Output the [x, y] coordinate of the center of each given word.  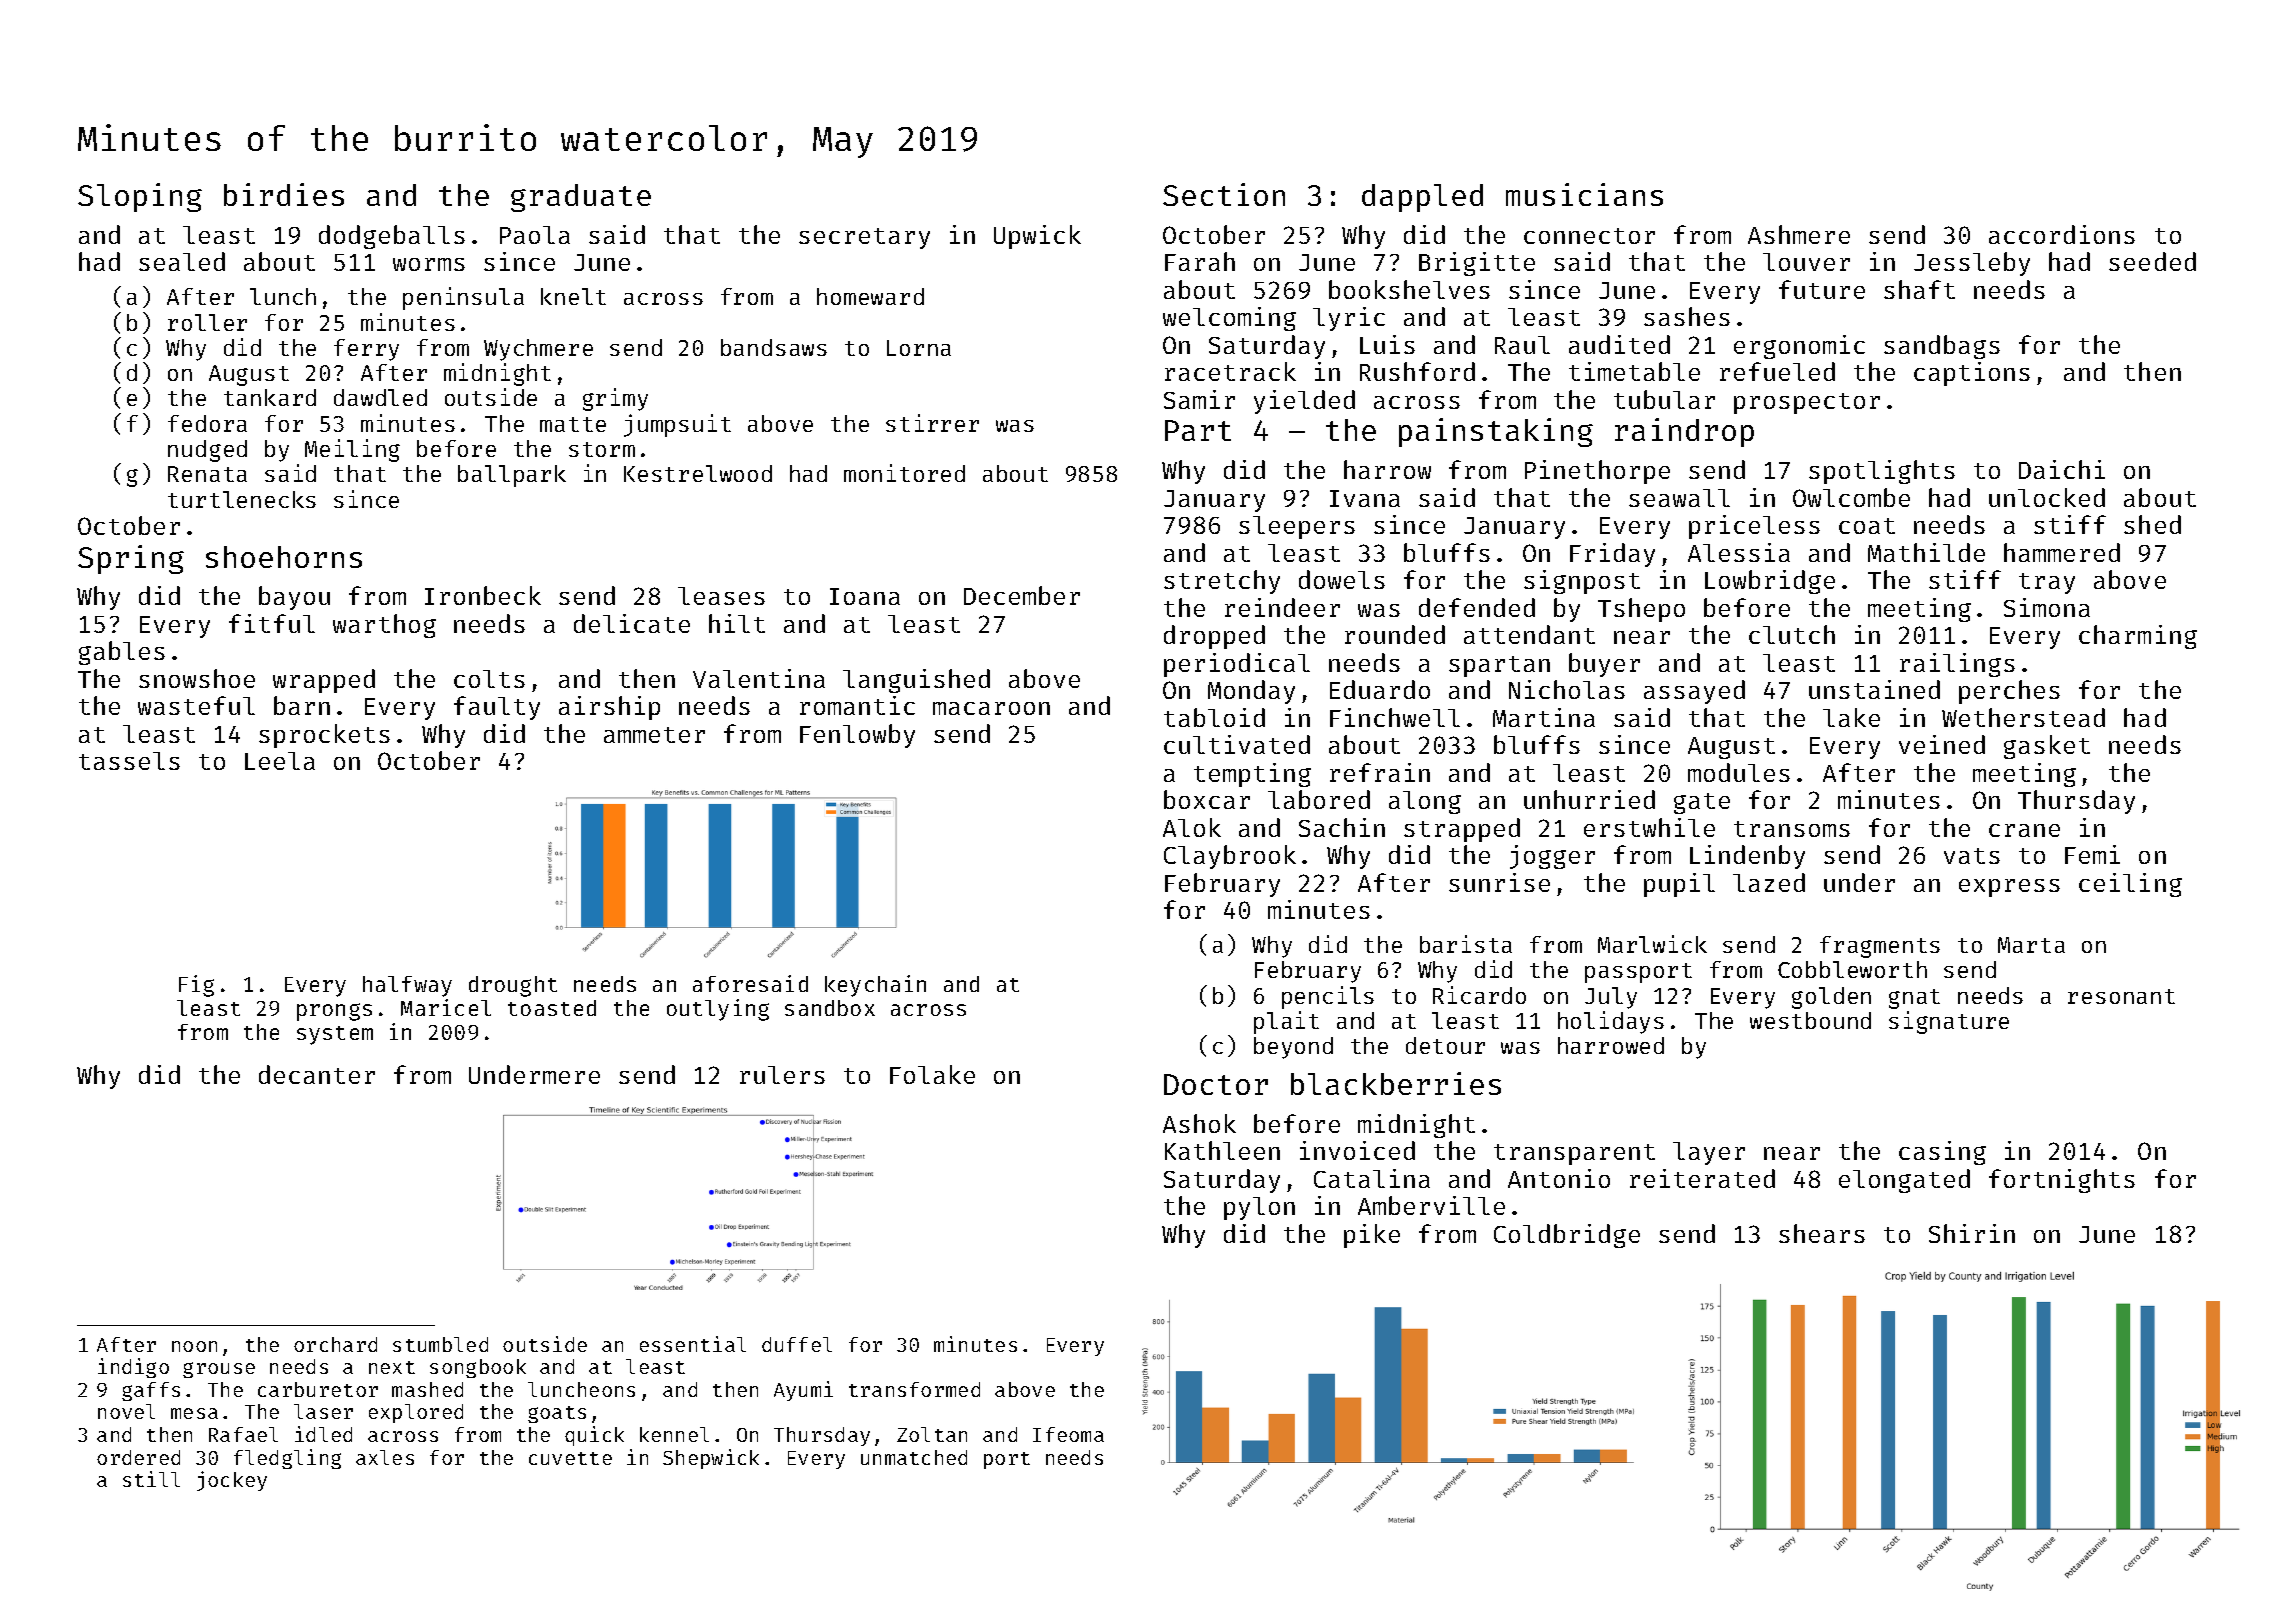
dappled [1422, 198]
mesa [194, 1413]
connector [1589, 236]
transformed [914, 1389]
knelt [573, 296]
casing [1942, 1153]
